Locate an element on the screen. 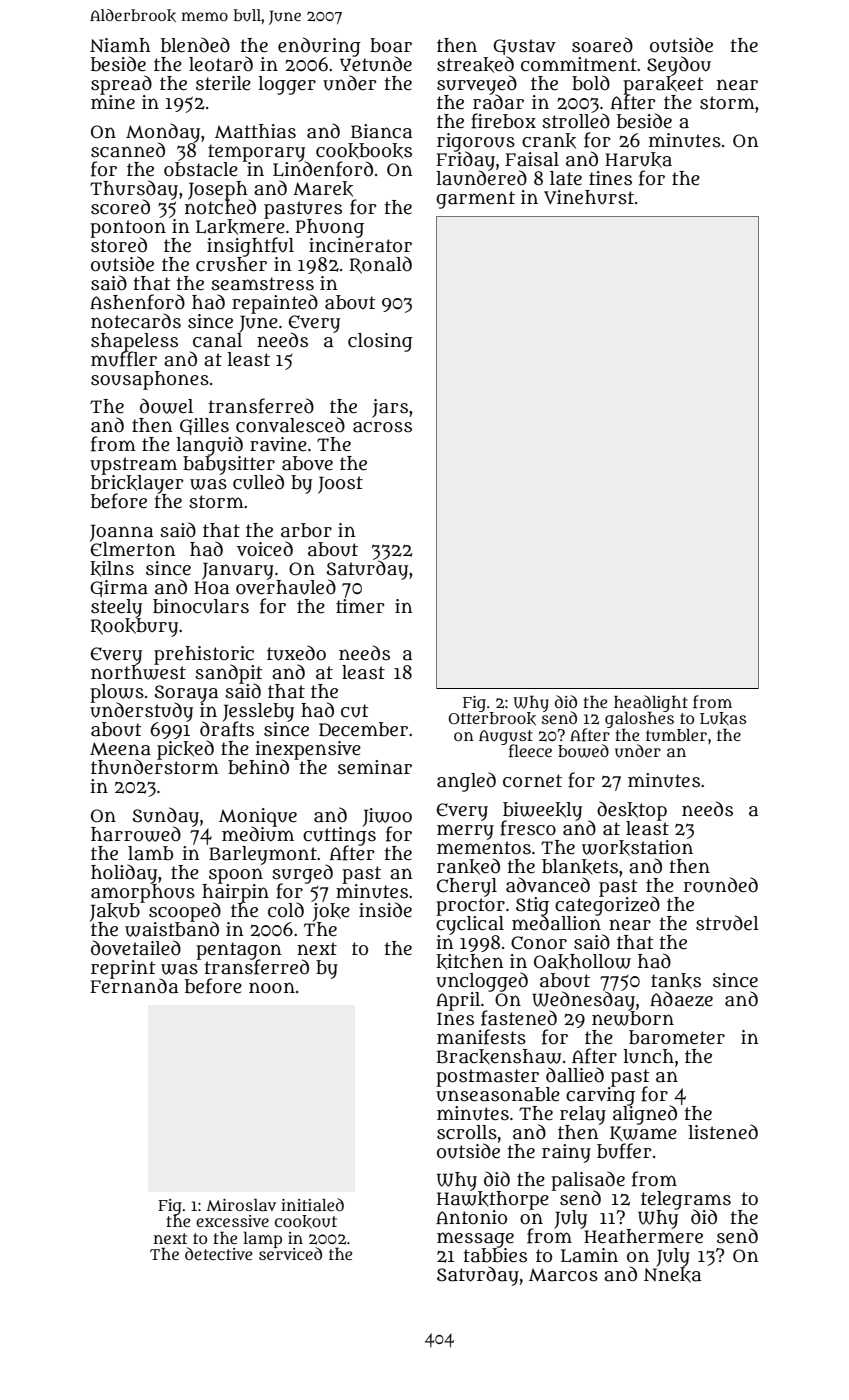 The width and height of the screenshot is (849, 1400). culled is located at coordinates (258, 482).
